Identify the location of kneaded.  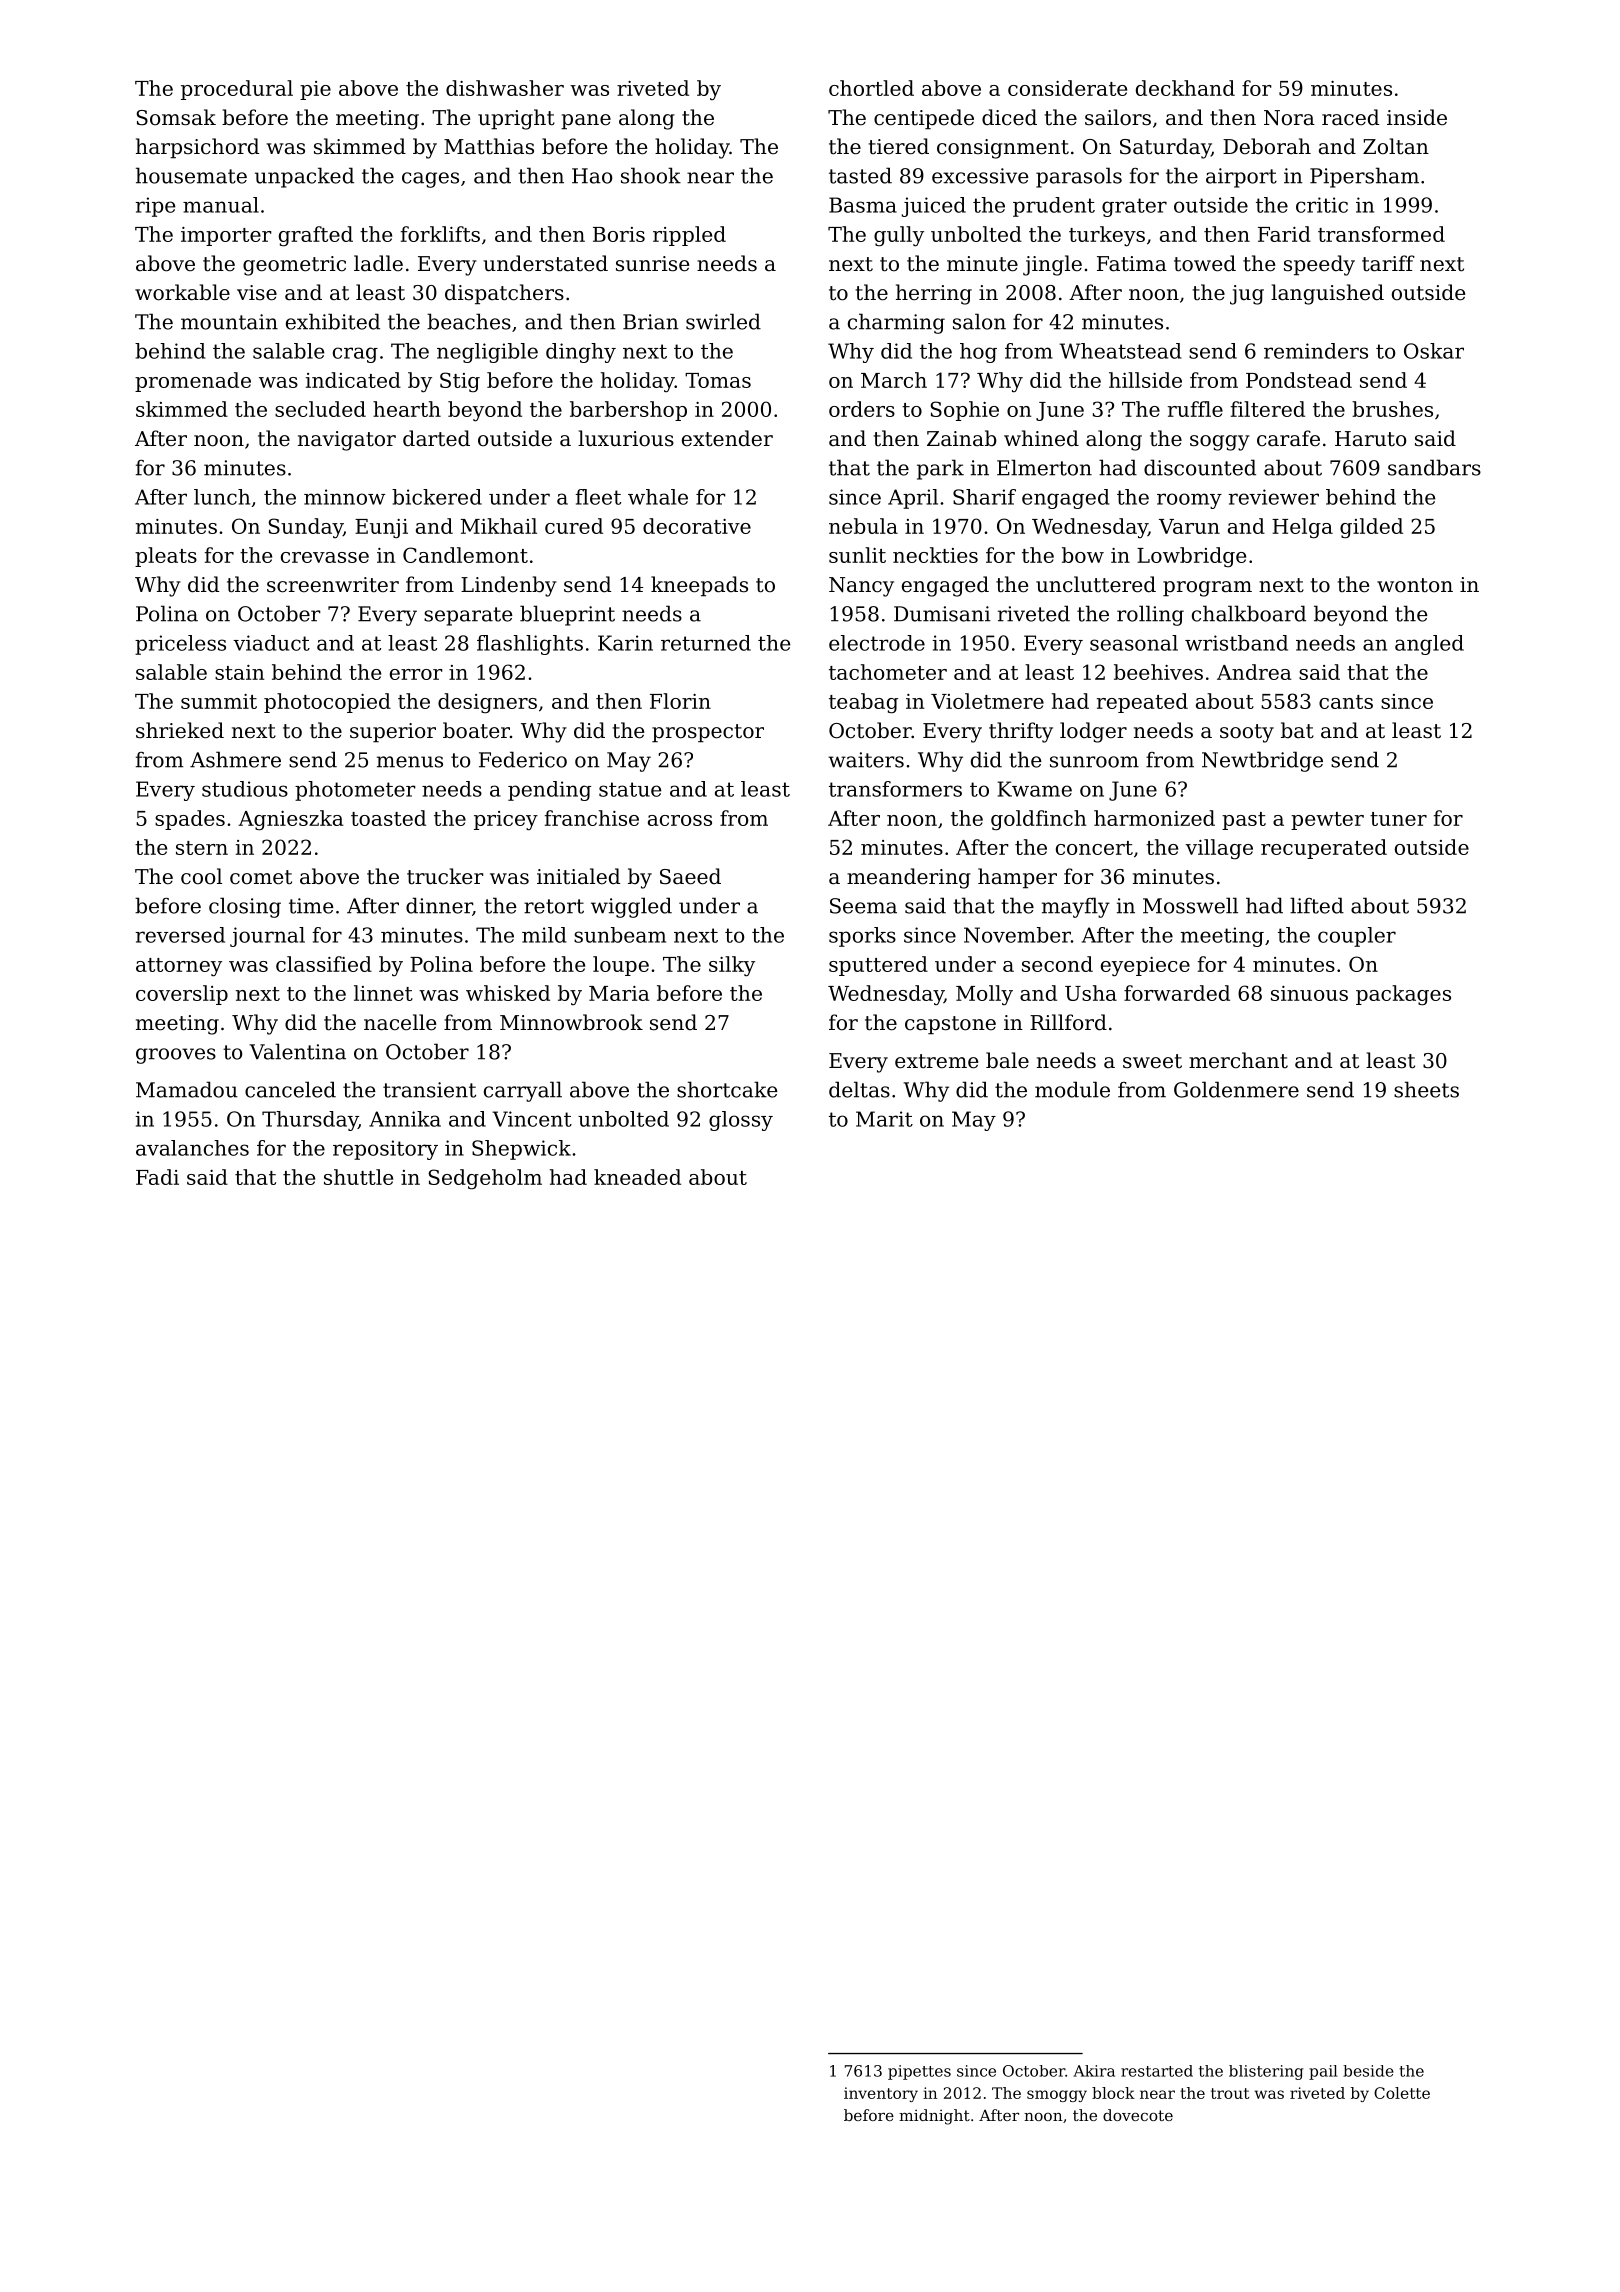
(637, 1177).
